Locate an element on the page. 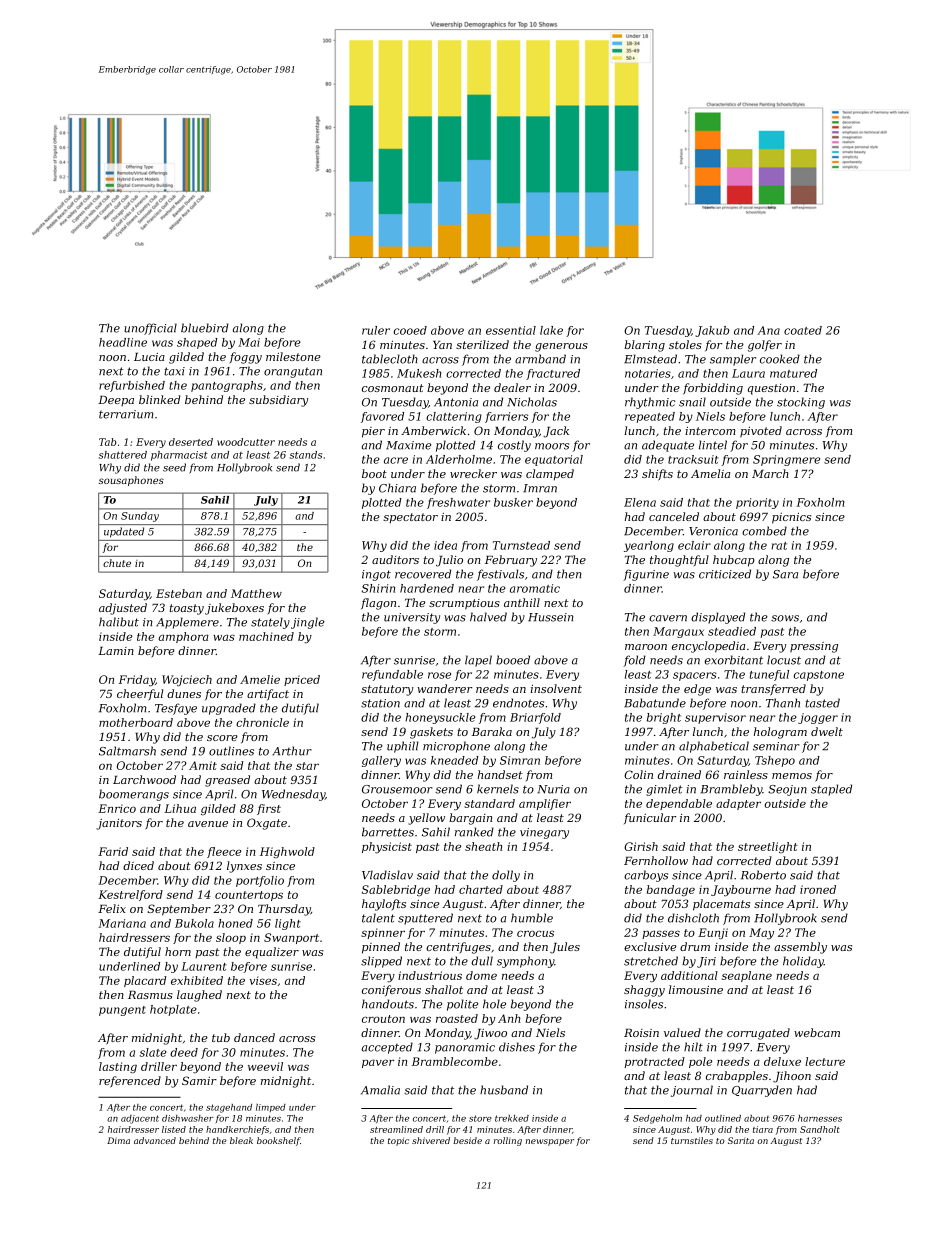  gallery is located at coordinates (381, 761).
